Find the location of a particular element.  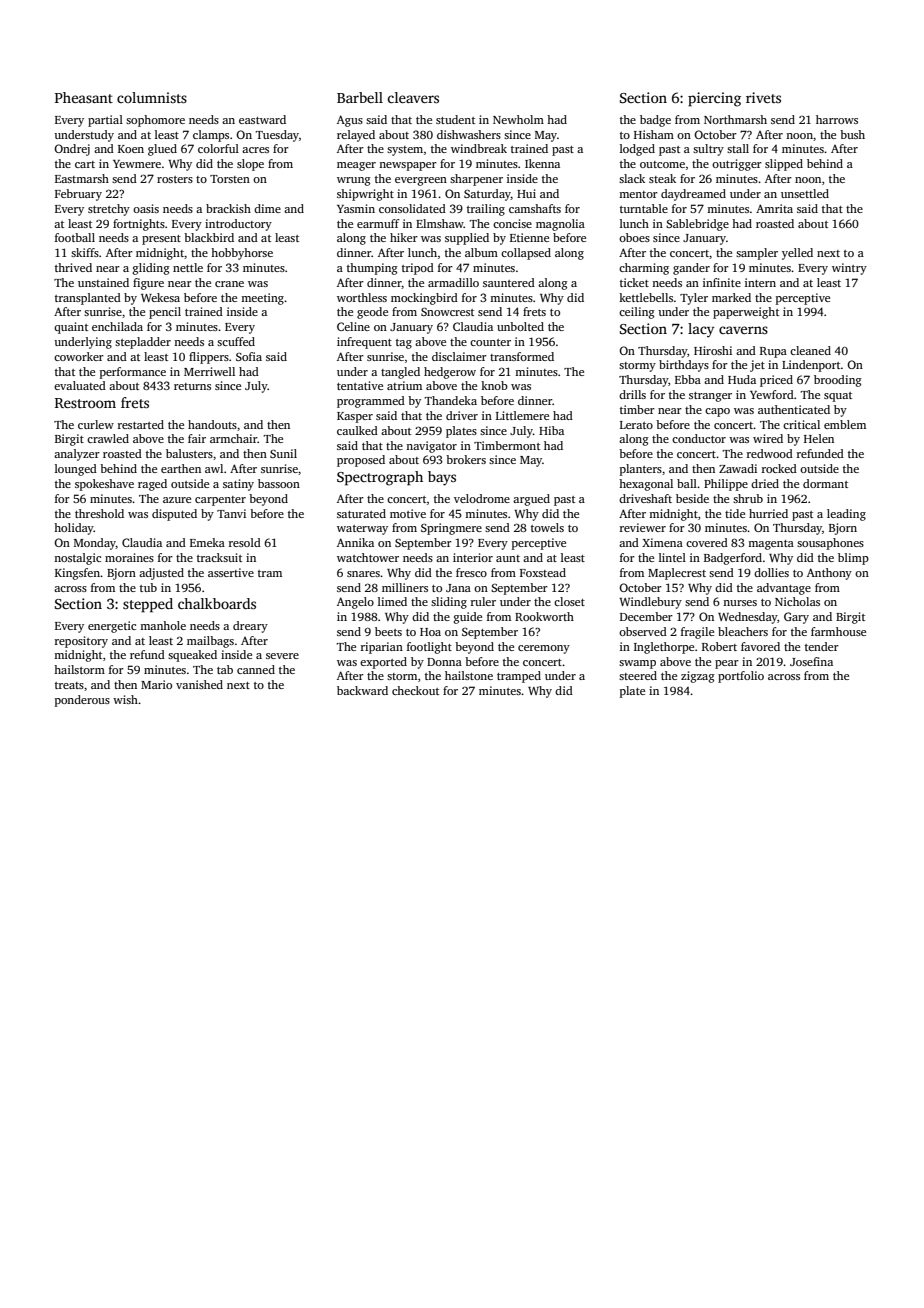

brokers is located at coordinates (466, 459).
